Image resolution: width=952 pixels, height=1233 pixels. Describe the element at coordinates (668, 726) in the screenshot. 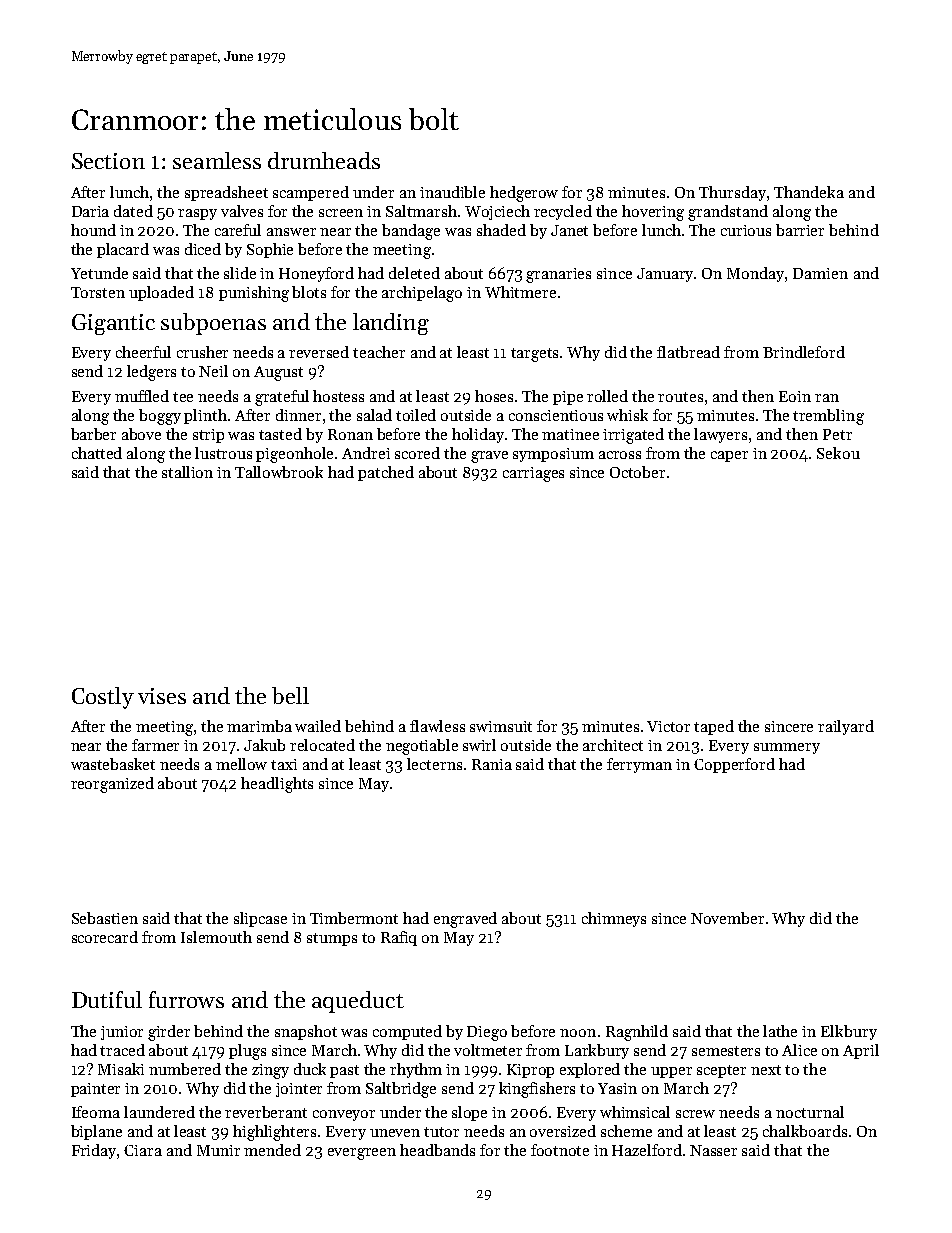

I see `Victor` at that location.
